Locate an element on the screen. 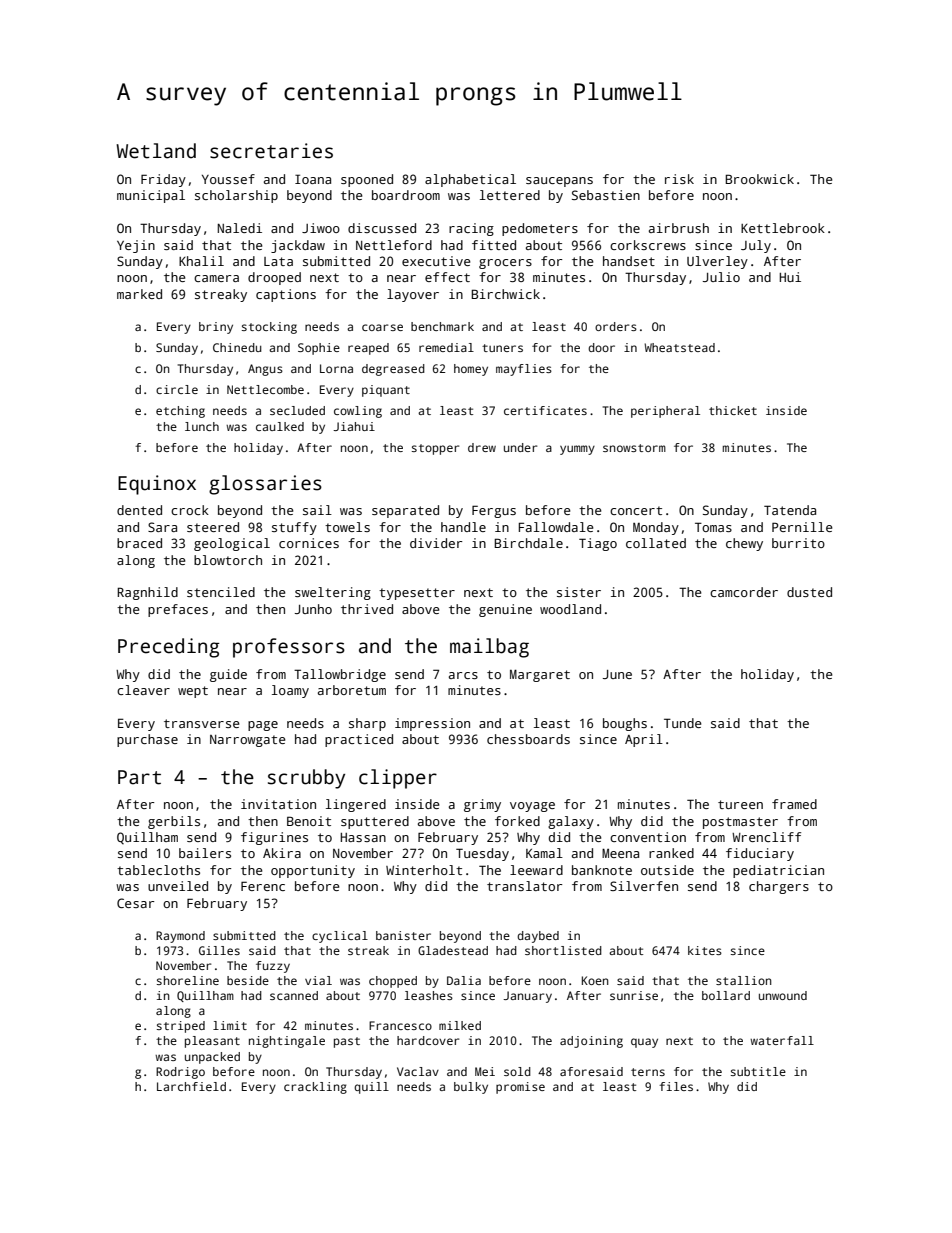 The height and width of the screenshot is (1233, 952). piquant is located at coordinates (386, 391).
